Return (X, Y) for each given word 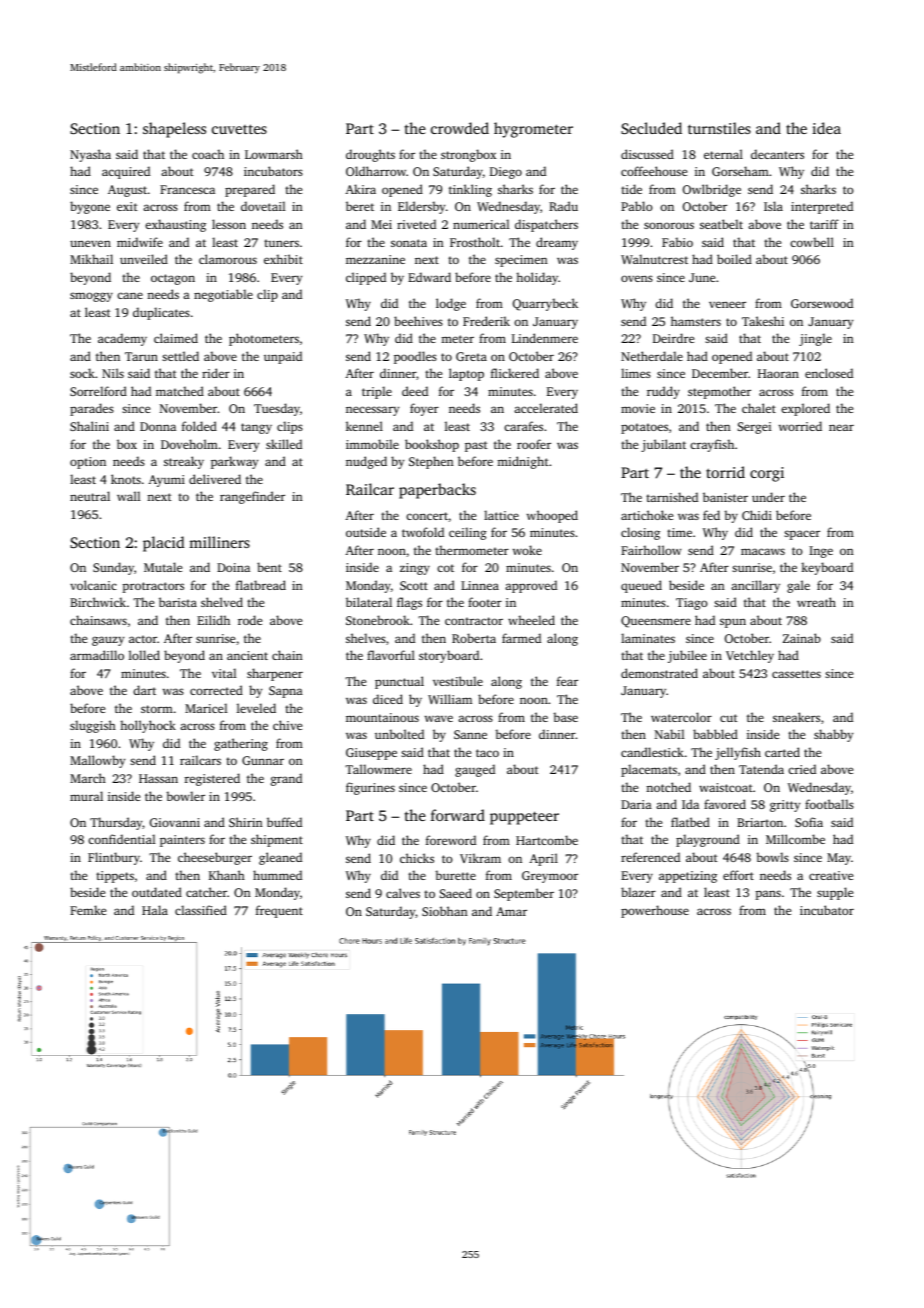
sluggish (93, 726)
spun (733, 623)
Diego (506, 173)
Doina (233, 567)
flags (409, 603)
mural (86, 796)
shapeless (174, 130)
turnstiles (719, 128)
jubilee (687, 656)
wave (439, 718)
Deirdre (673, 338)
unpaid (283, 357)
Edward (429, 277)
